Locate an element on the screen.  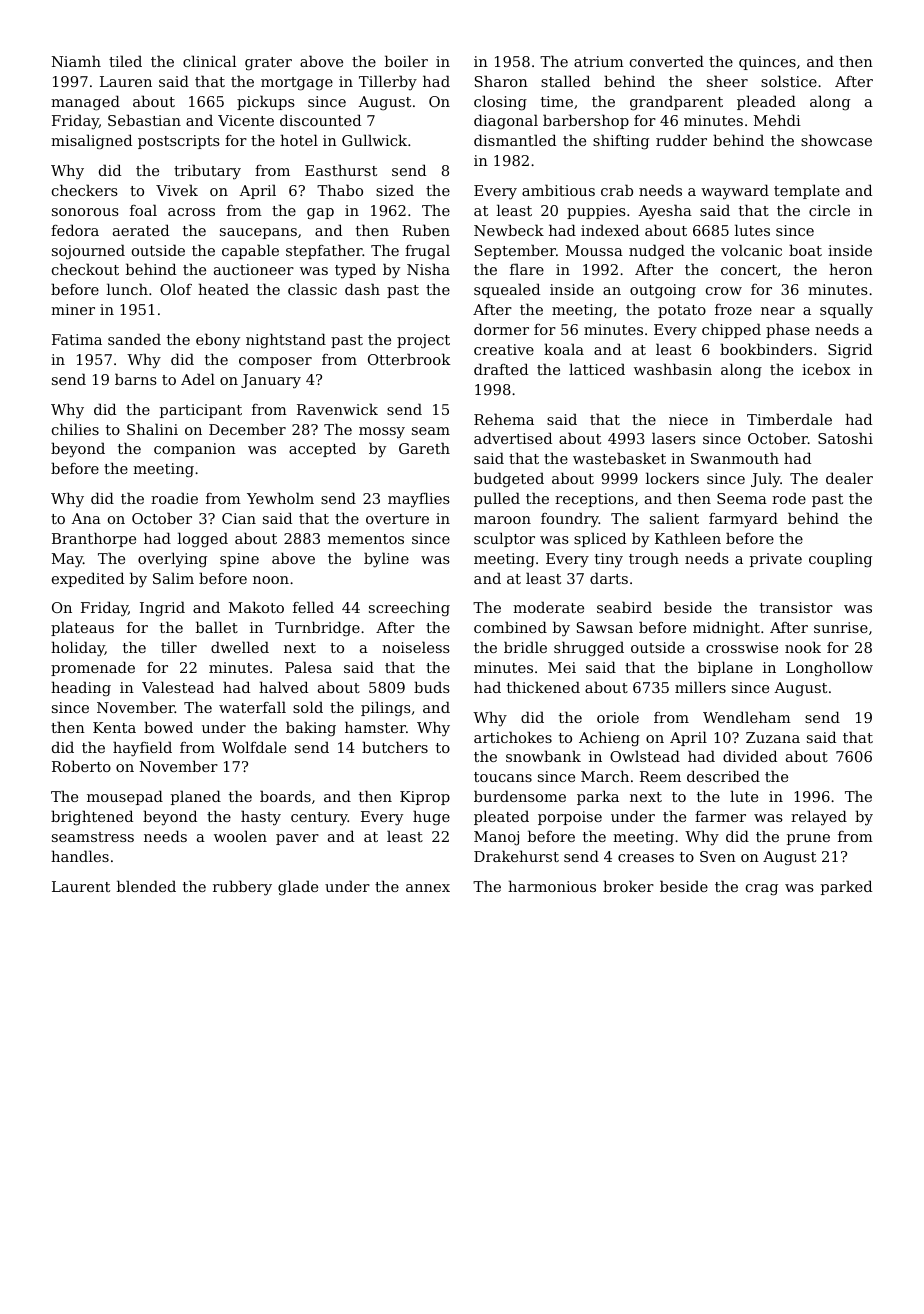
discounted is located at coordinates (320, 120).
